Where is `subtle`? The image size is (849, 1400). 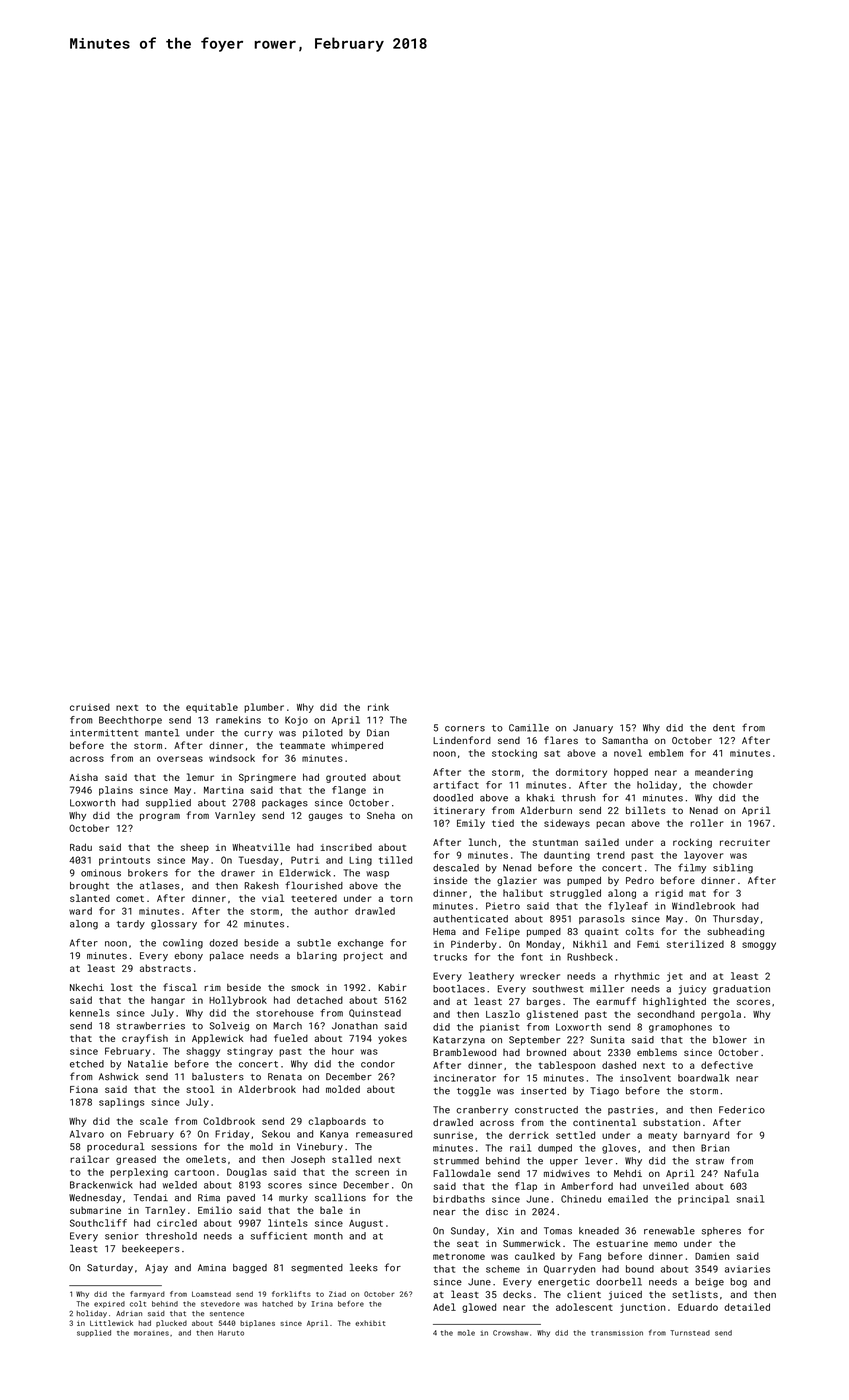
subtle is located at coordinates (314, 943).
